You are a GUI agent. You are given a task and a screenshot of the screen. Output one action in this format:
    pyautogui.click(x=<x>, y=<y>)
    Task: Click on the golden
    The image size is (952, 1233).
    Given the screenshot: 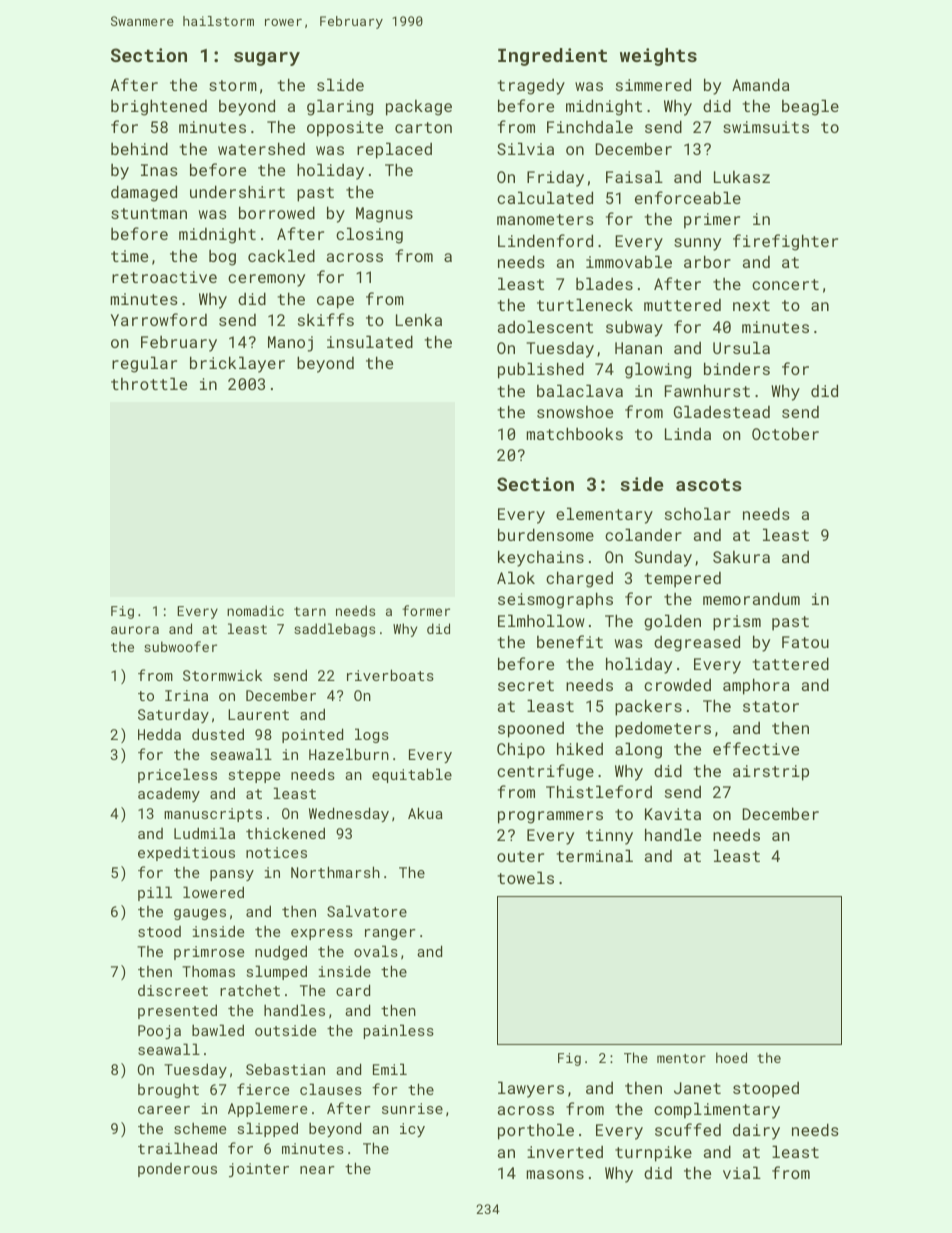 What is the action you would take?
    pyautogui.click(x=672, y=622)
